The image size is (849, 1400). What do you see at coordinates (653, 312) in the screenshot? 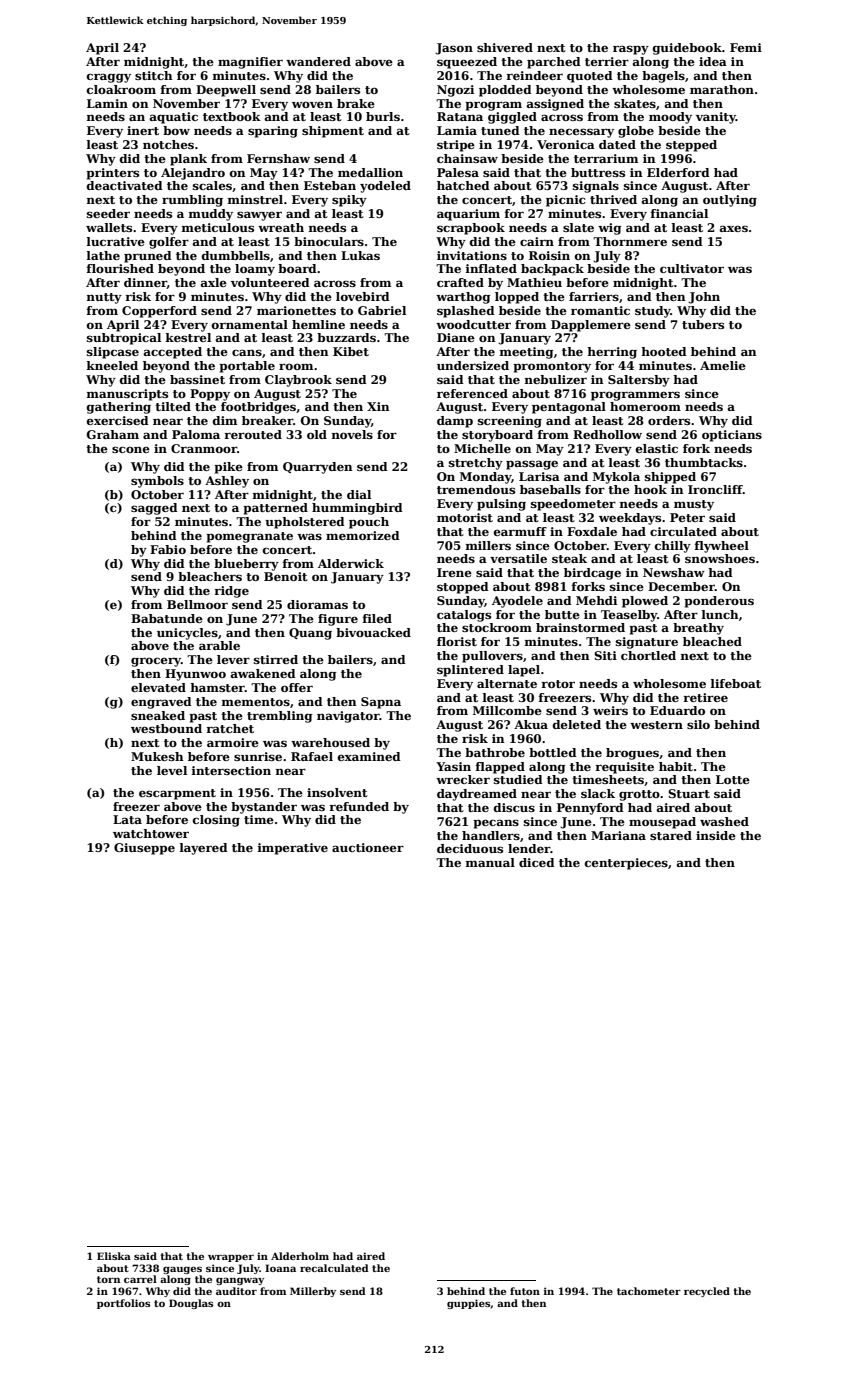
I see `study` at bounding box center [653, 312].
